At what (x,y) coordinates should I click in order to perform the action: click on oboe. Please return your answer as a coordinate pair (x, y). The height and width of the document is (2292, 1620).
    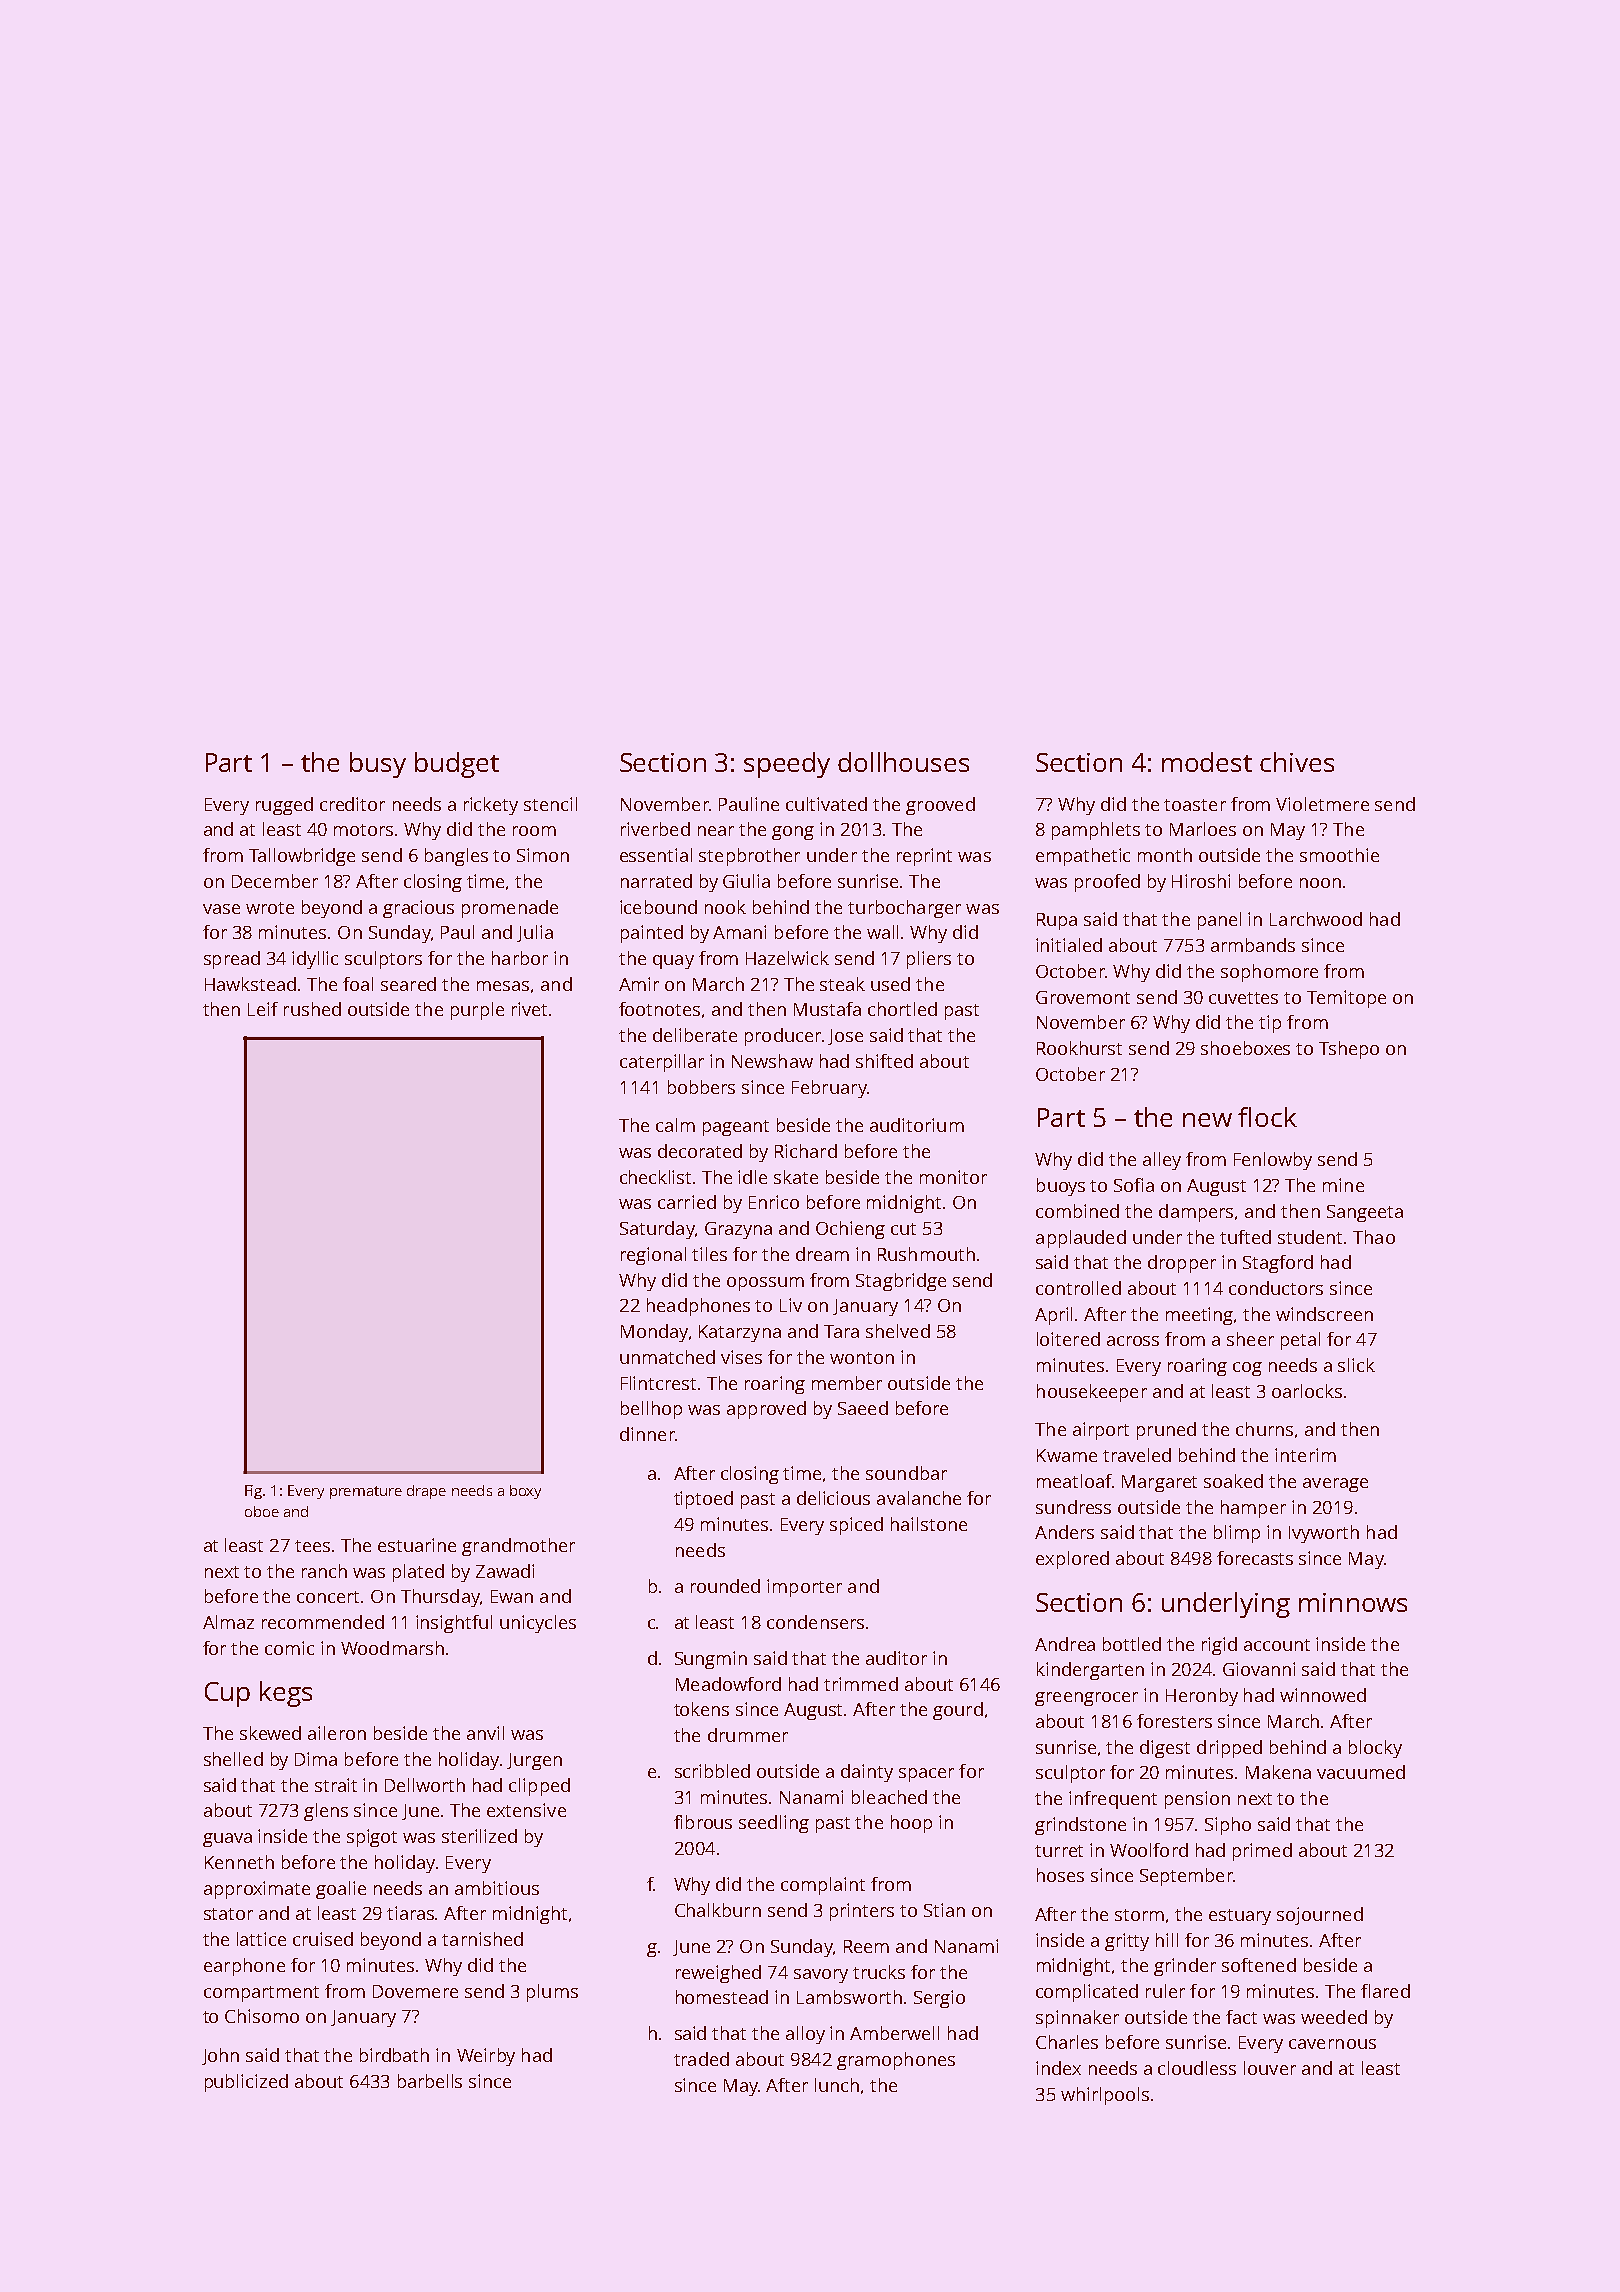
    Looking at the image, I should click on (262, 1511).
